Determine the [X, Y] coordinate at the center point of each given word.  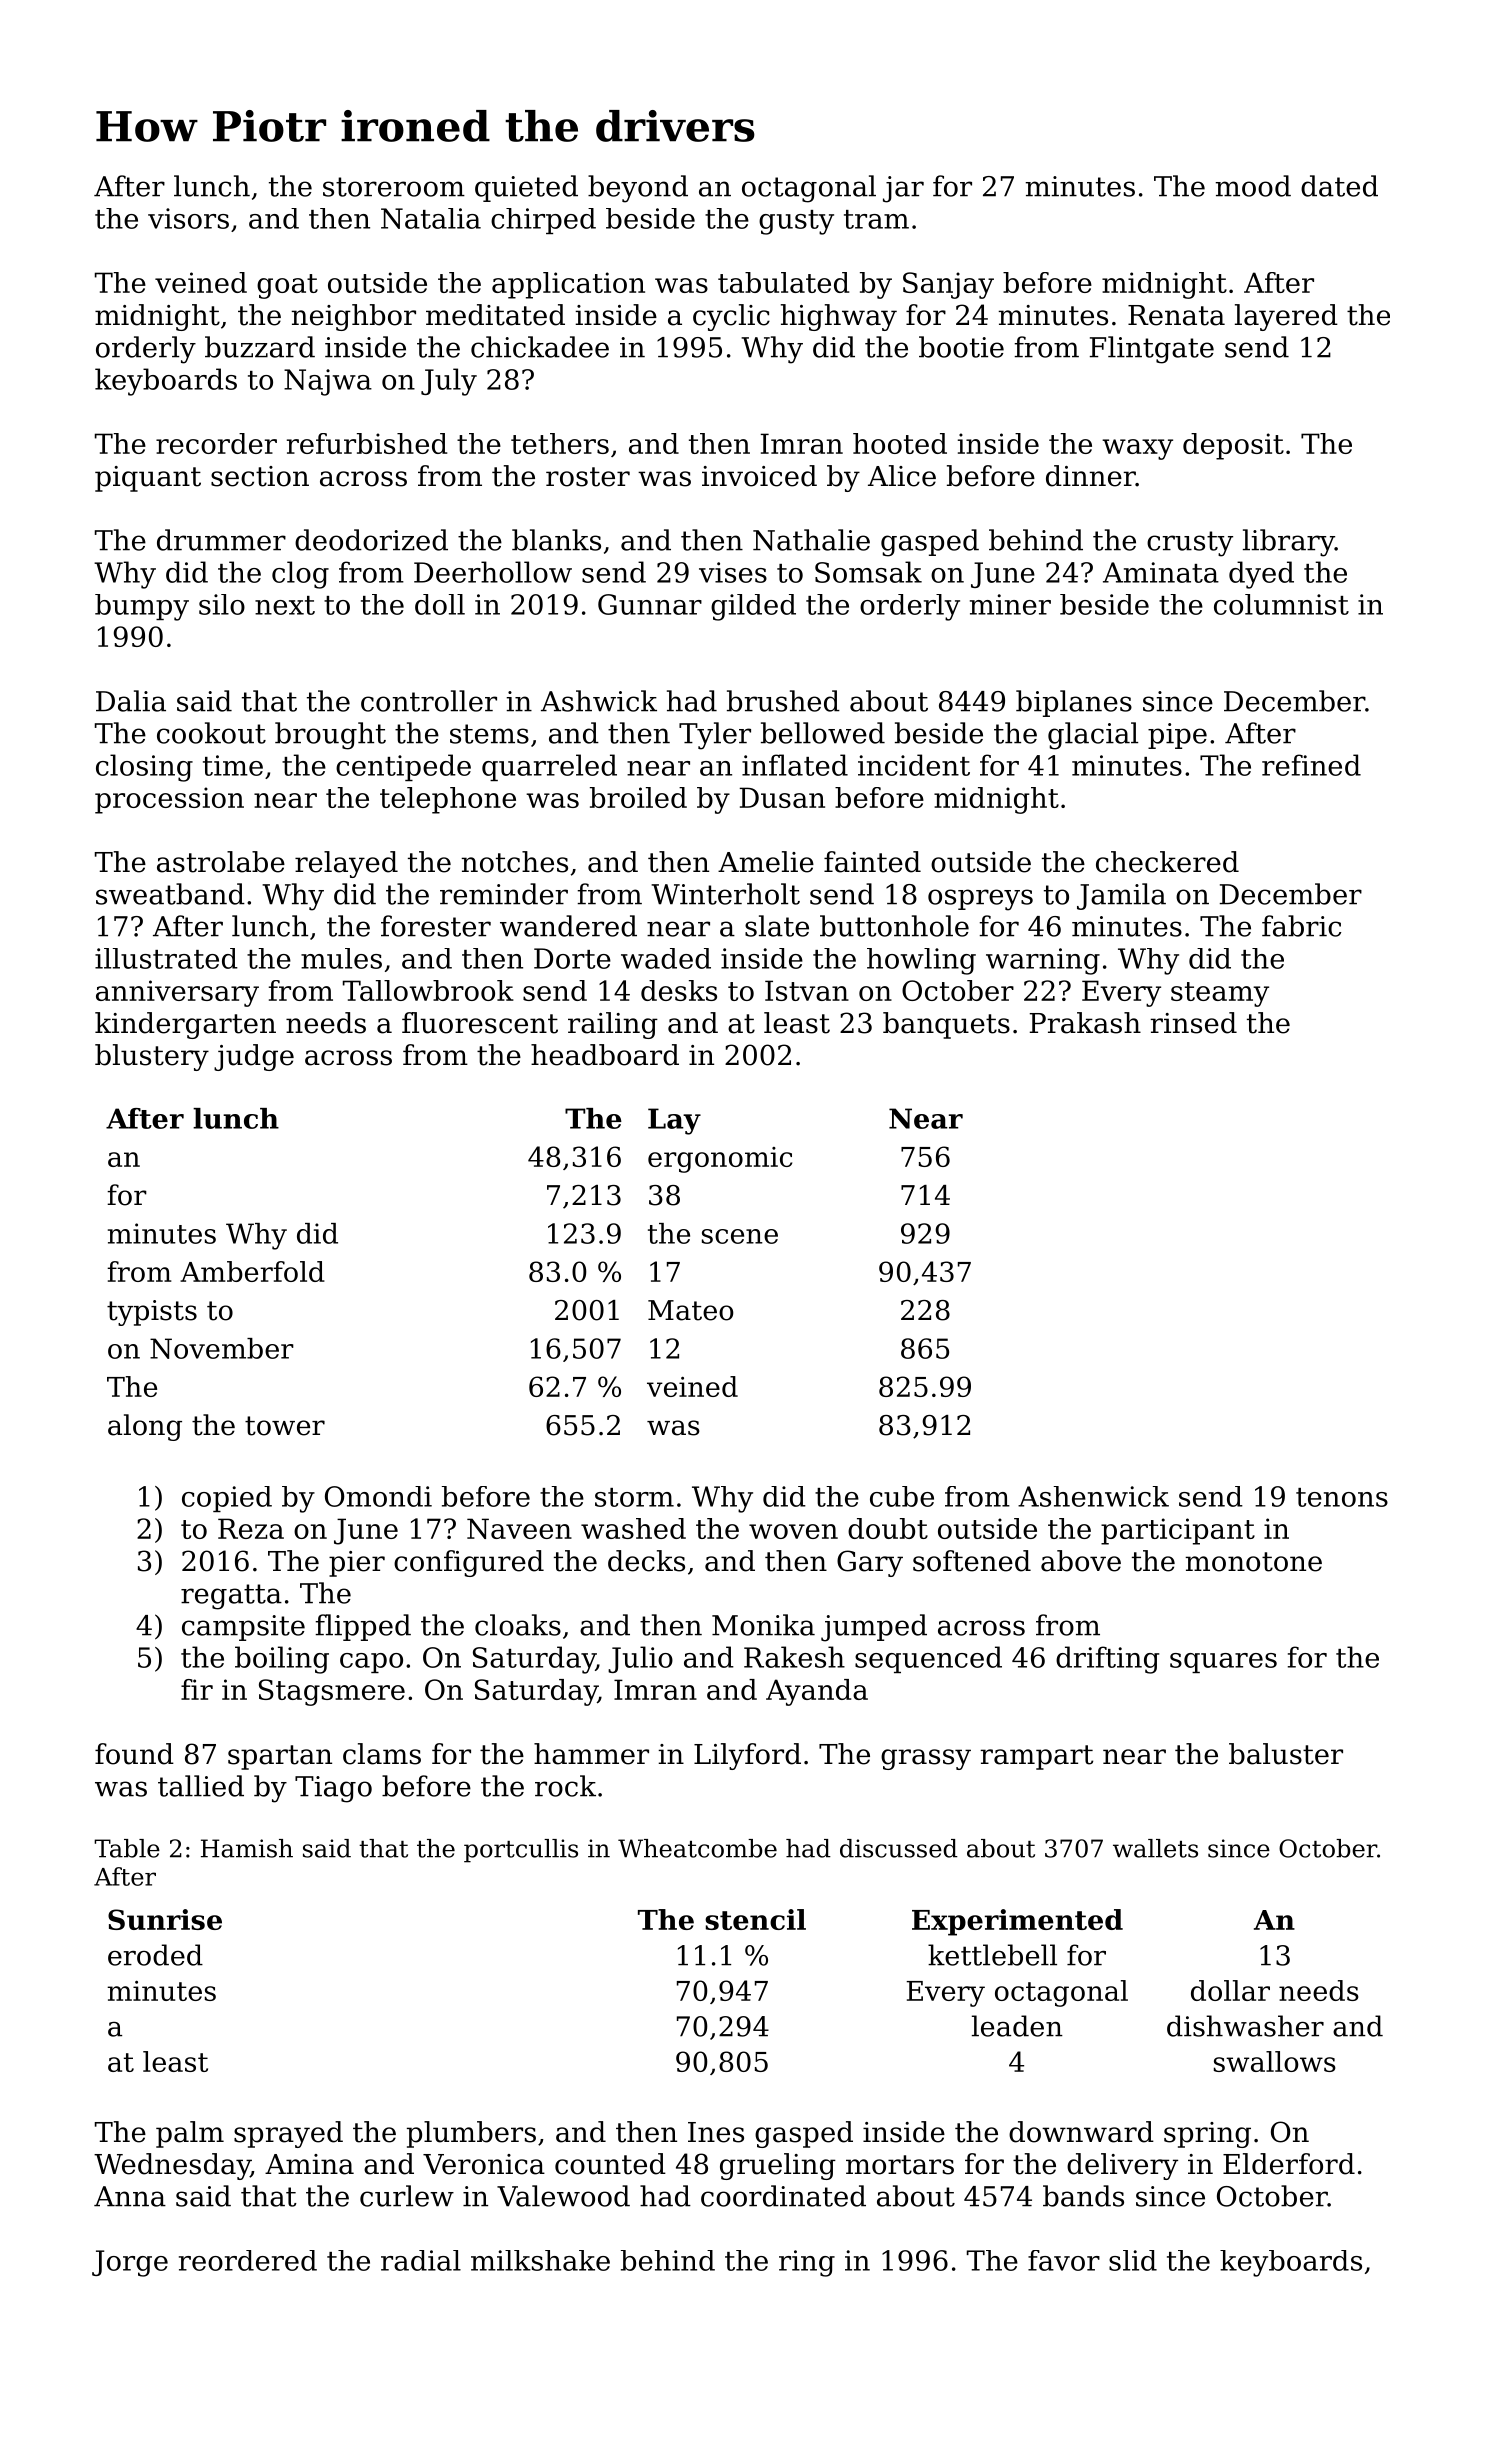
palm [190, 2134]
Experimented [1017, 1922]
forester [436, 926]
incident [914, 765]
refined [1311, 765]
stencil [755, 1919]
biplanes [1074, 703]
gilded [753, 607]
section [260, 476]
